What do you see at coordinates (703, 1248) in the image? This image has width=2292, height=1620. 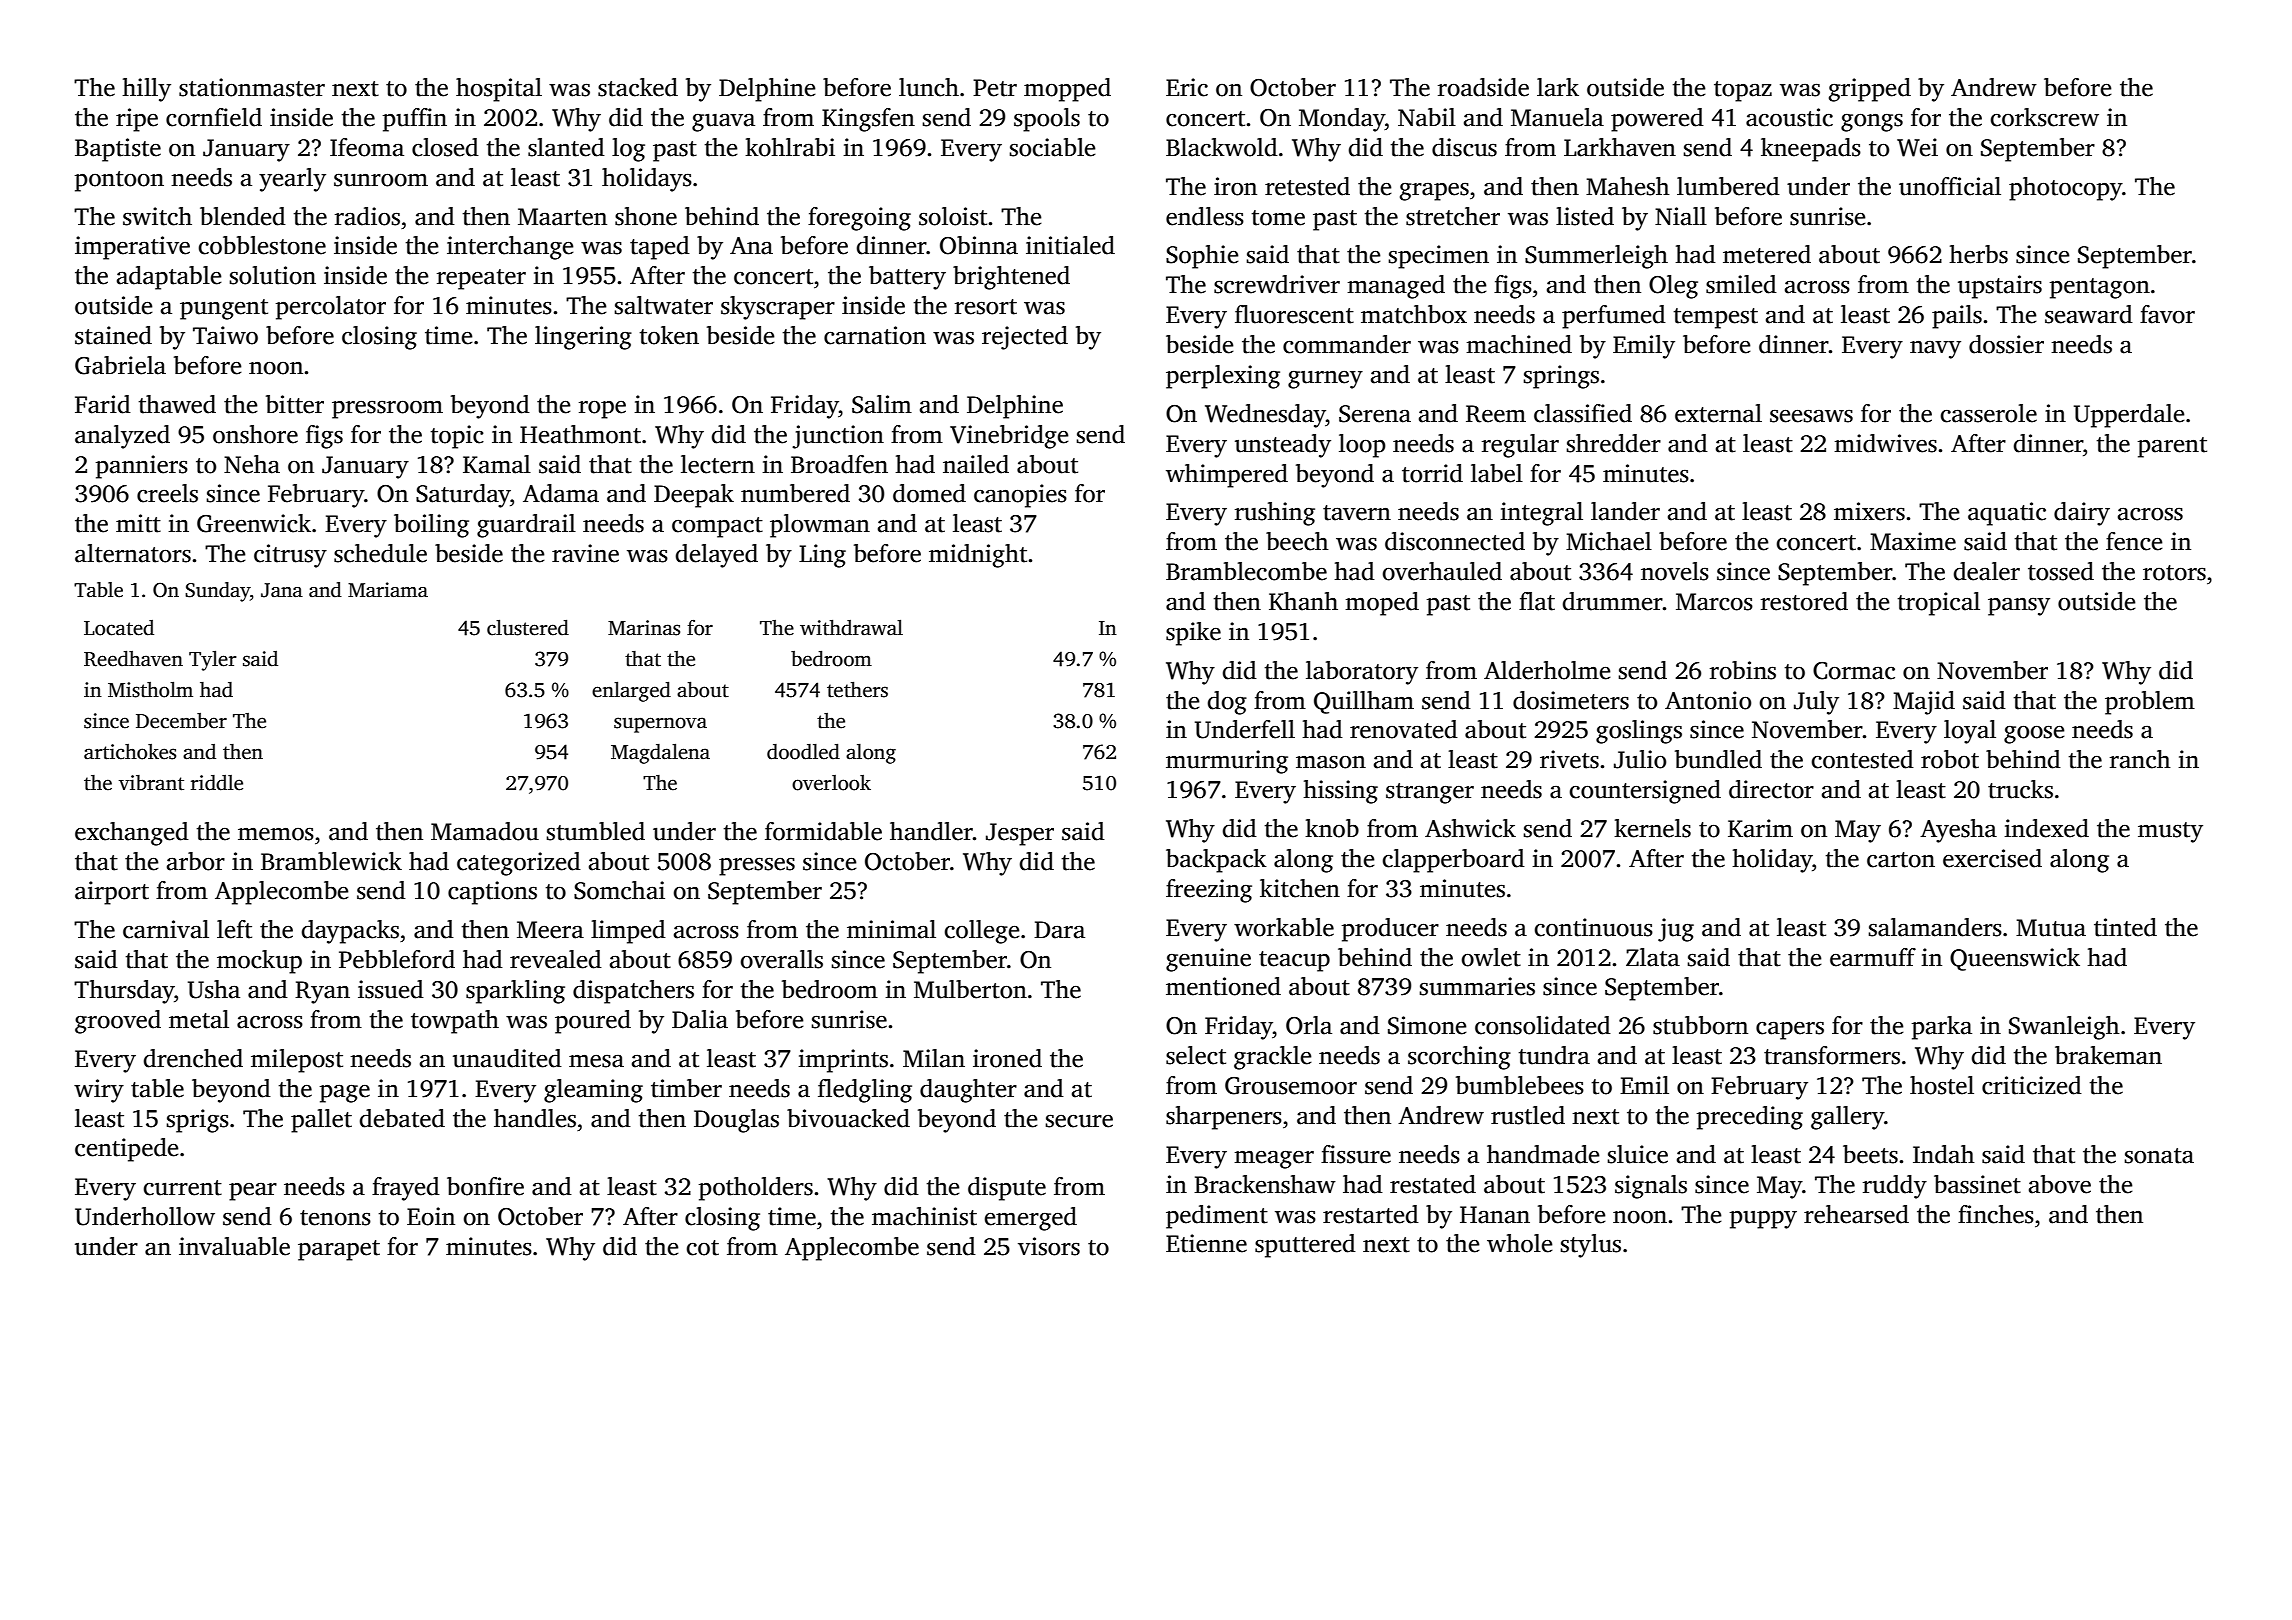 I see `cot` at bounding box center [703, 1248].
